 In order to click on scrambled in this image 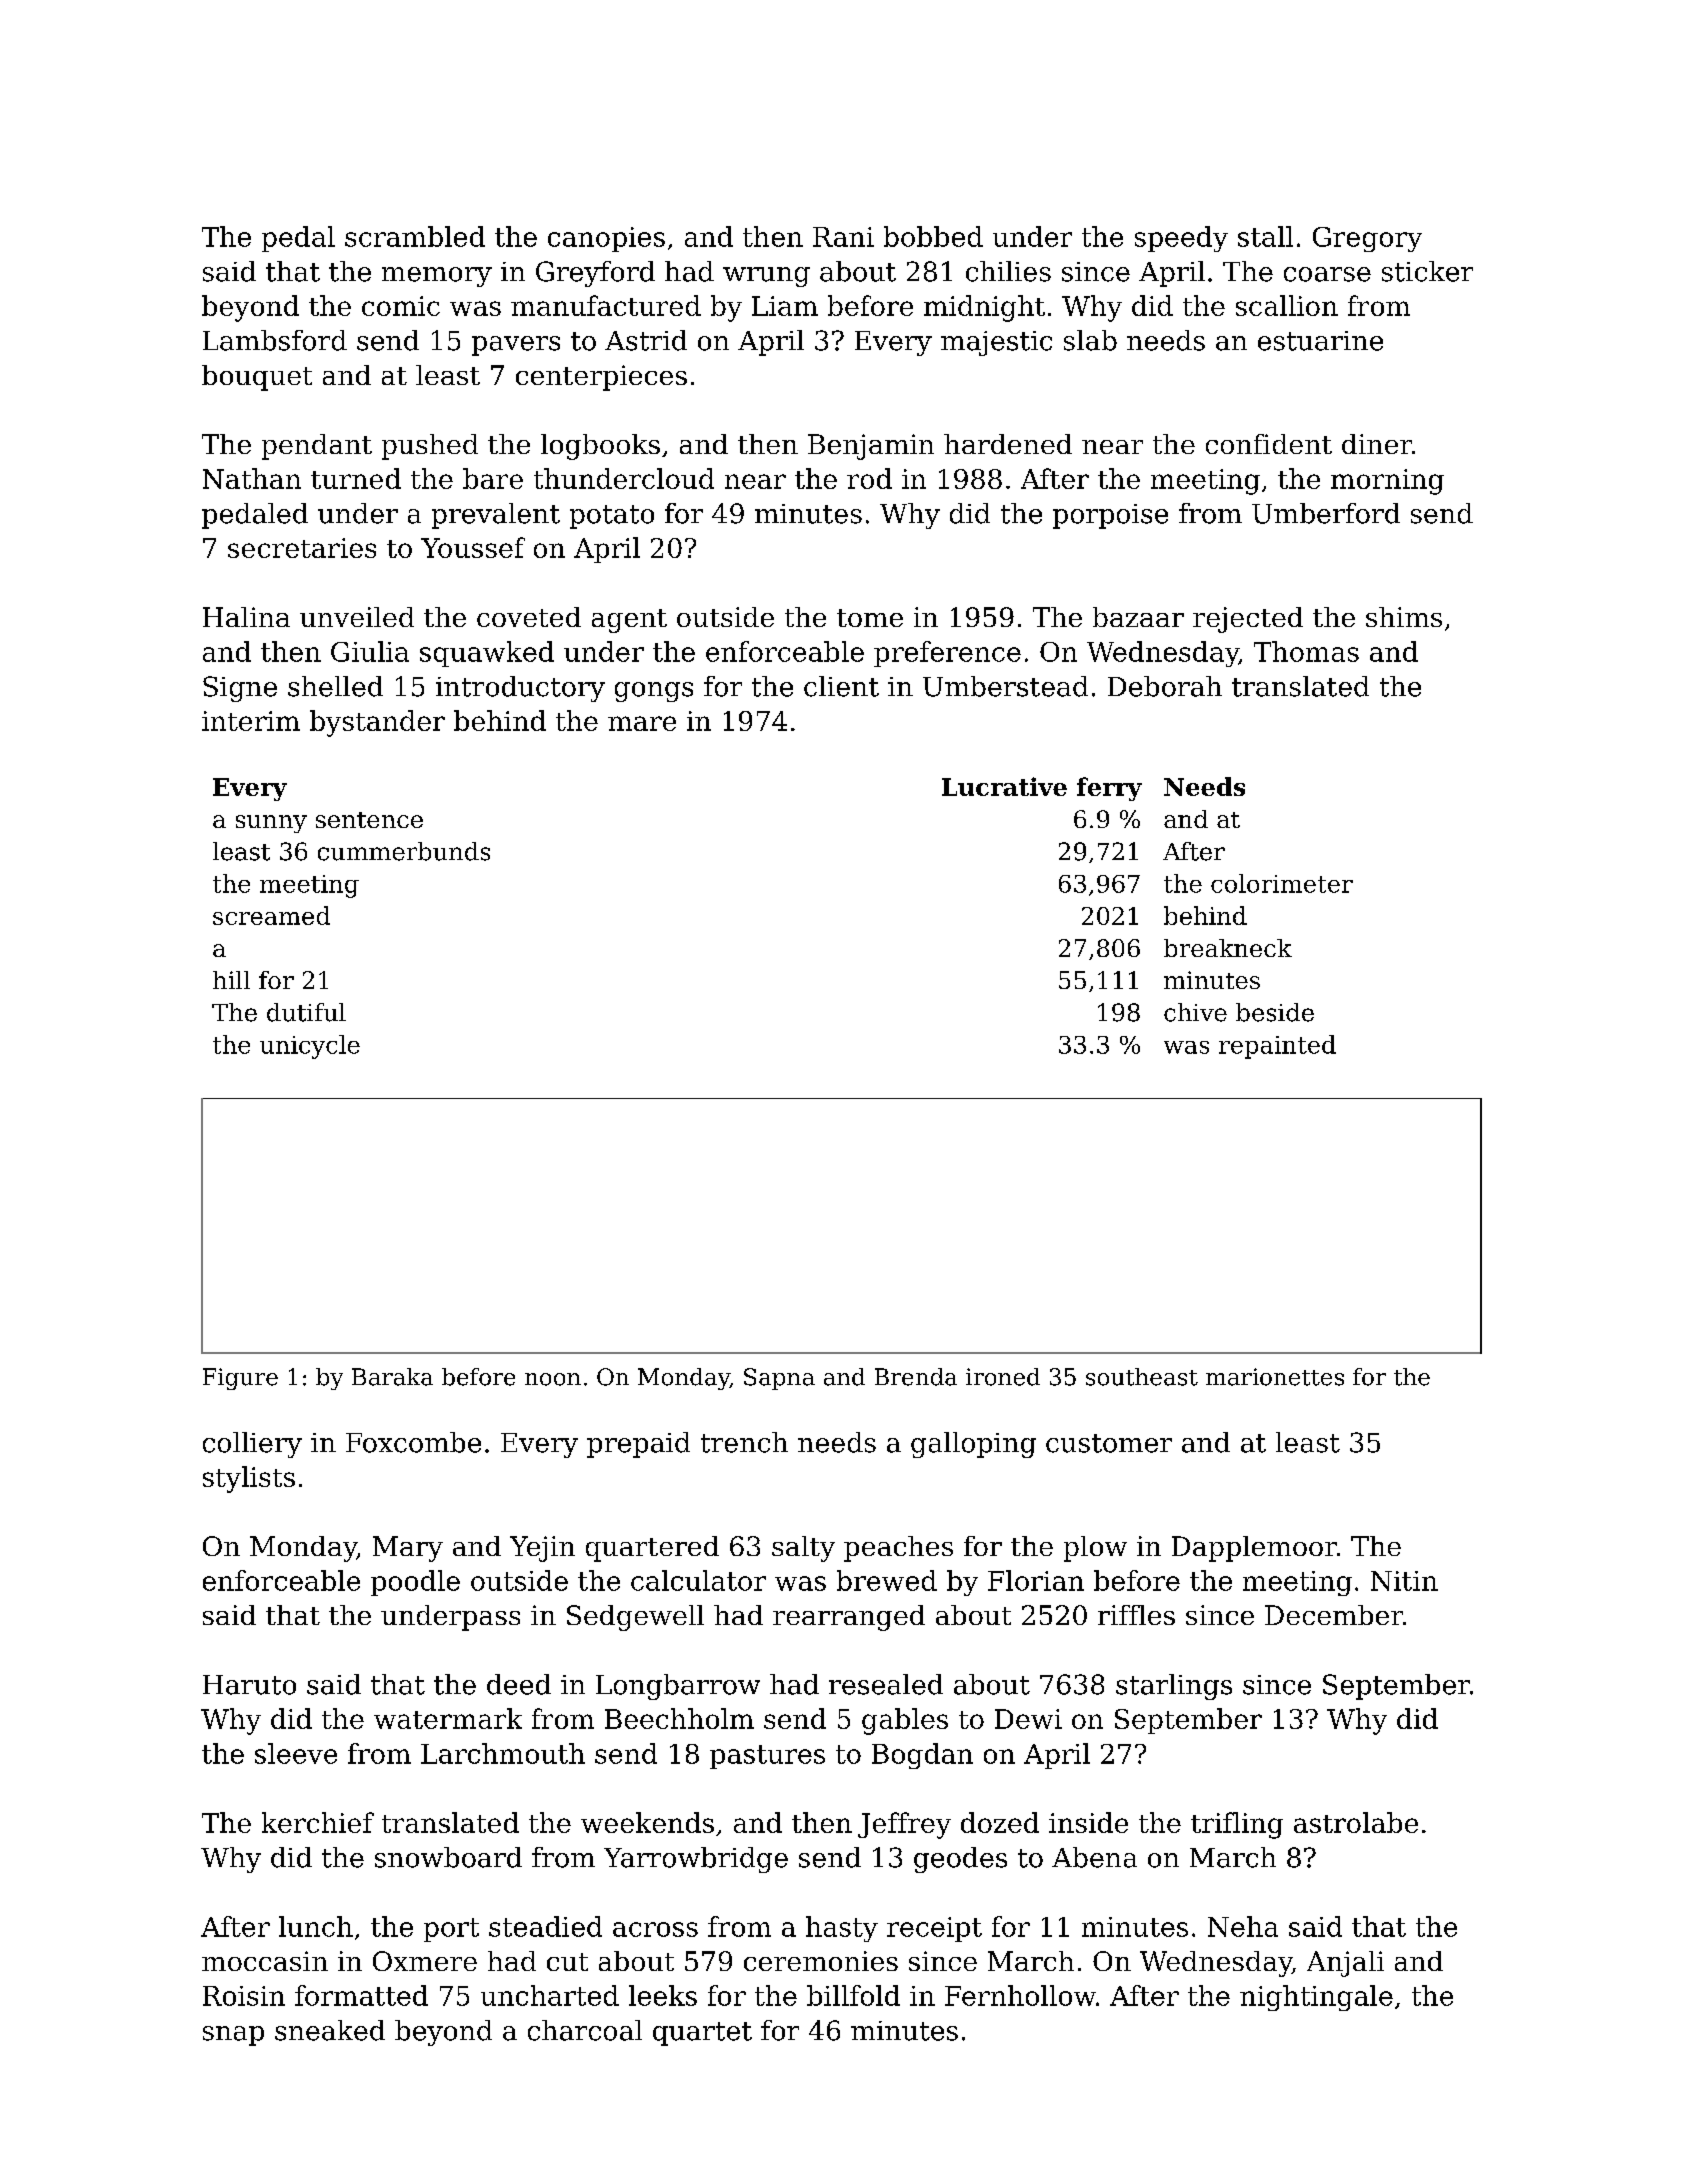, I will do `click(415, 236)`.
